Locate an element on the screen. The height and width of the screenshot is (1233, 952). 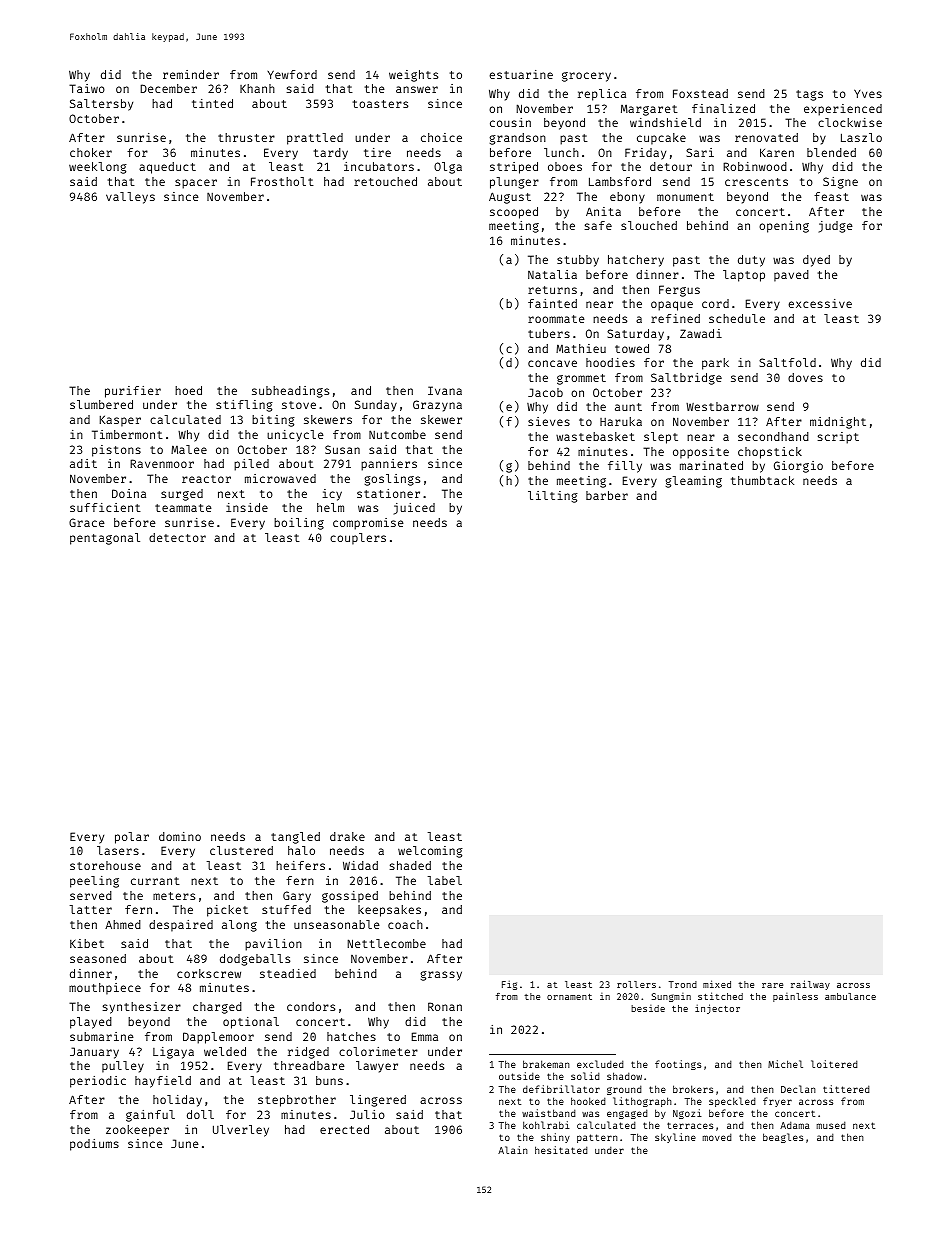
subheadings is located at coordinates (290, 392).
